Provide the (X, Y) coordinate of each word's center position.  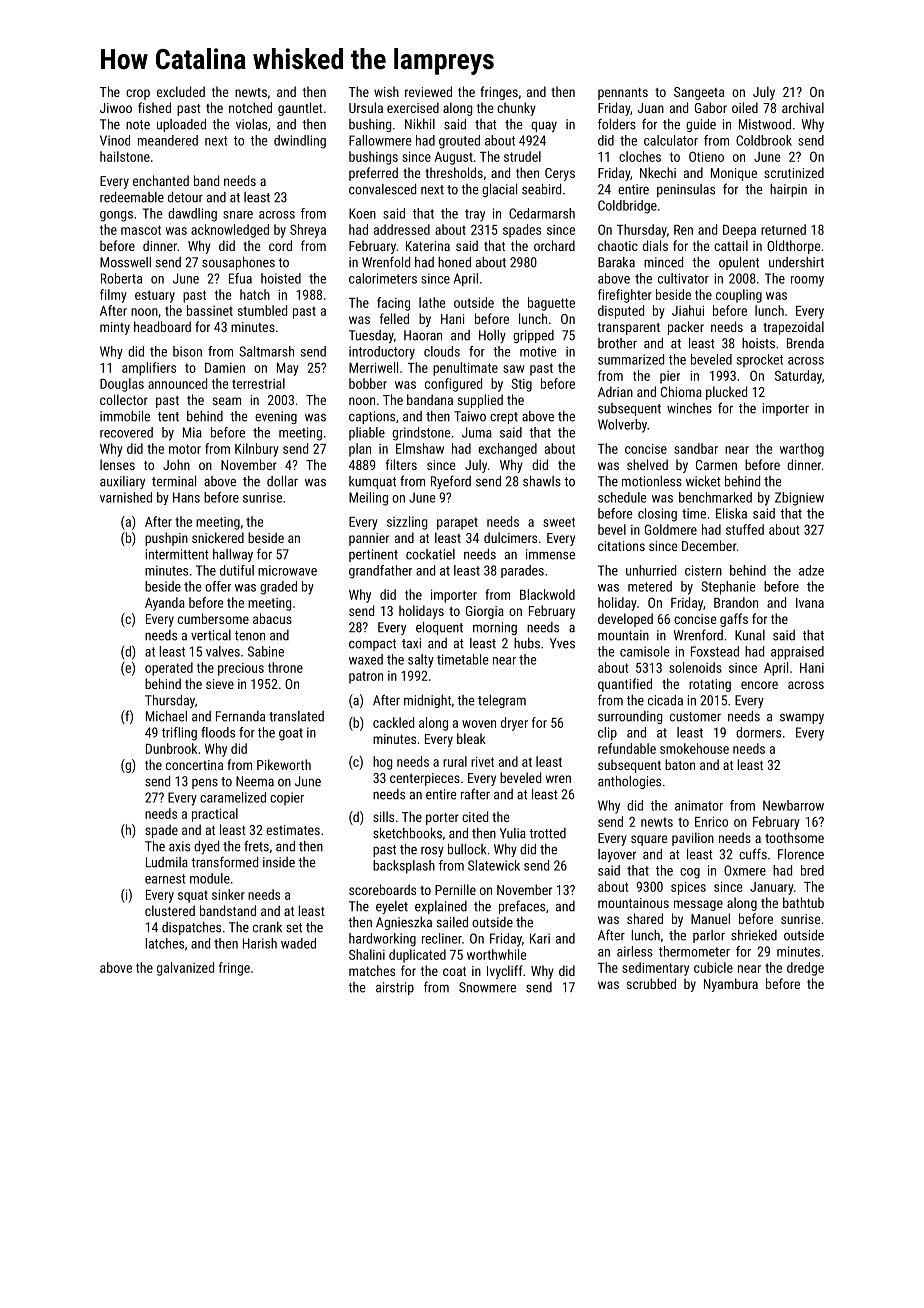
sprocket (760, 360)
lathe (432, 302)
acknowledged (230, 231)
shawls (542, 481)
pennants (623, 94)
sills (383, 816)
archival (803, 107)
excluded (181, 91)
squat (193, 896)
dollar (282, 481)
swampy (802, 718)
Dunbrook (171, 748)
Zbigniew (799, 499)
